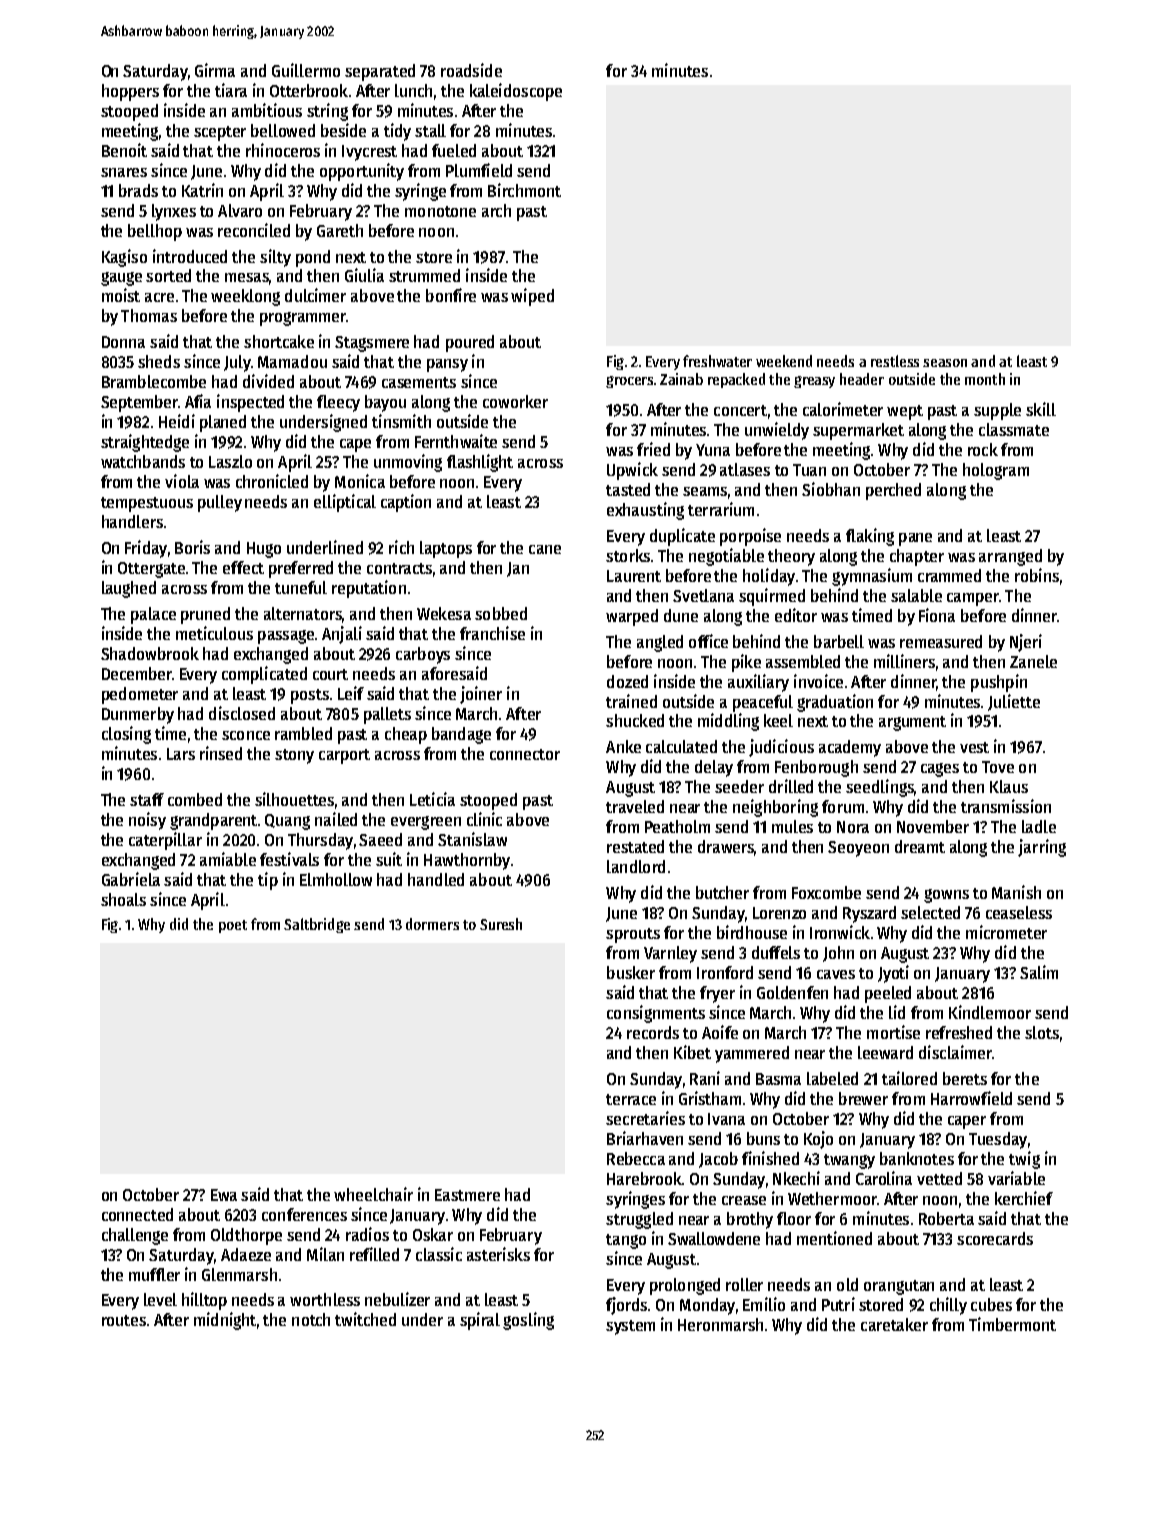 This screenshot has height=1515, width=1171. Describe the element at coordinates (726, 557) in the screenshot. I see `negotiable` at that location.
